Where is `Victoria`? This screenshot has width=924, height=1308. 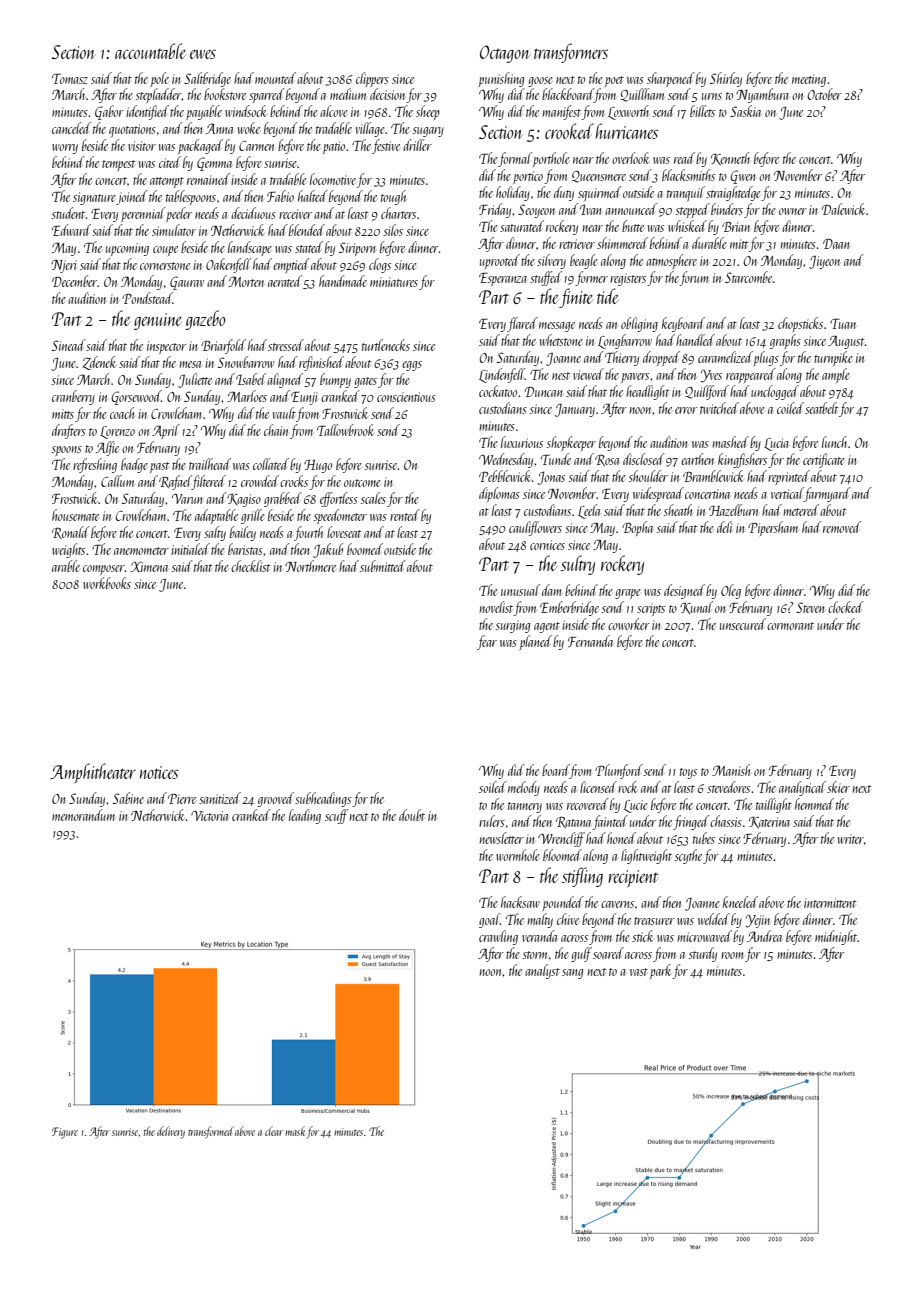
Victoria is located at coordinates (209, 816).
